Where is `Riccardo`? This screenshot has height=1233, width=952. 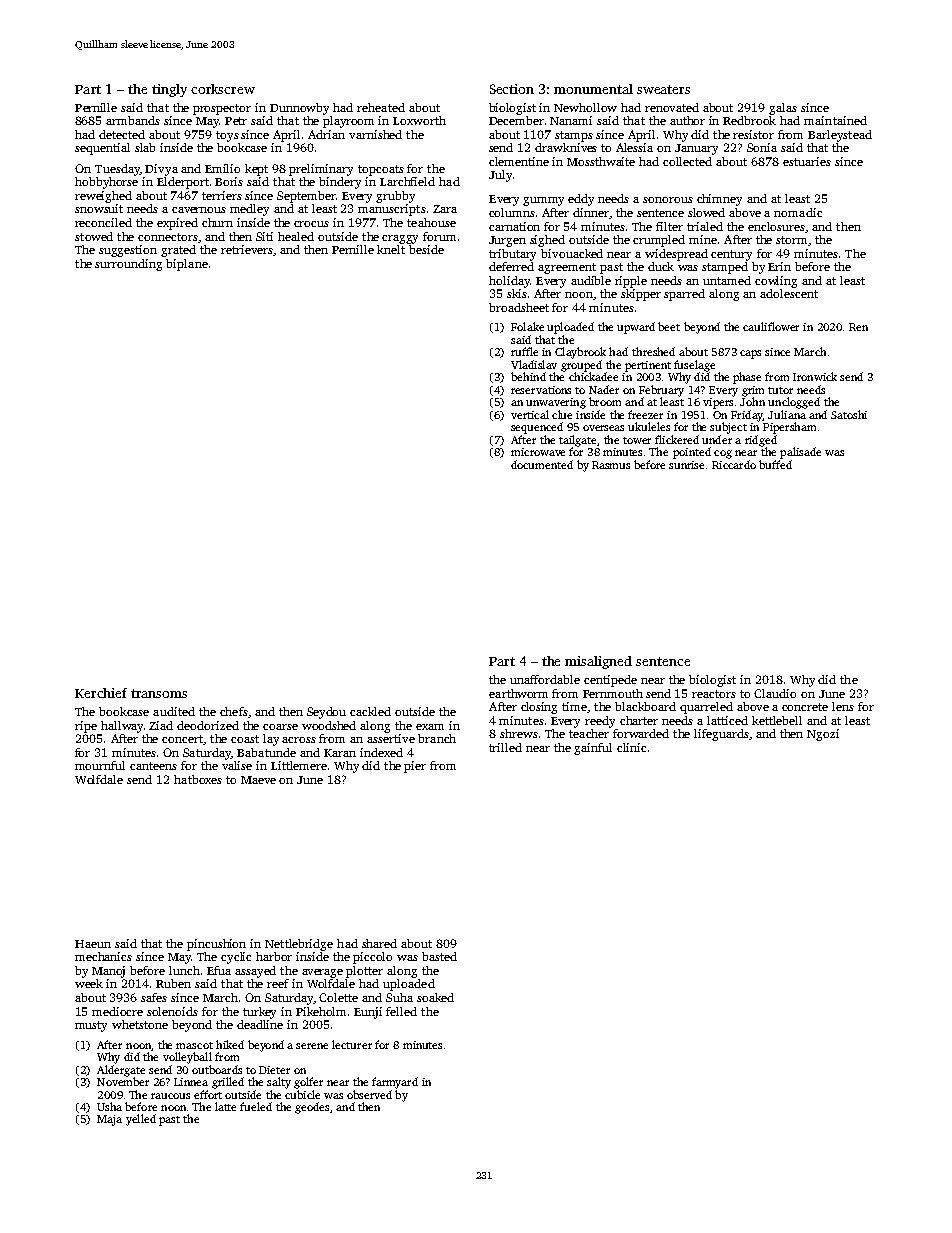 Riccardo is located at coordinates (734, 464).
